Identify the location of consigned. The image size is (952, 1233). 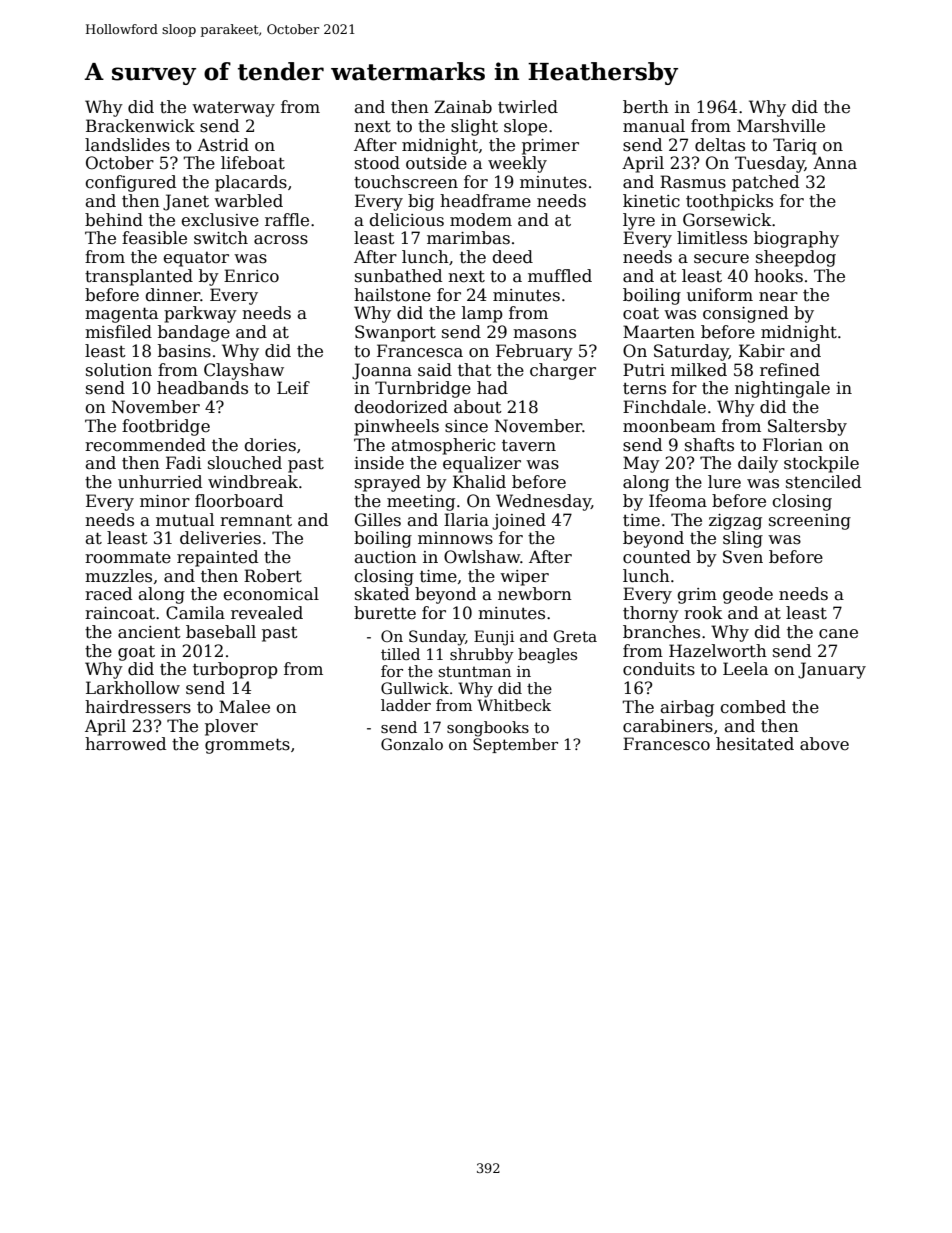
(745, 314).
